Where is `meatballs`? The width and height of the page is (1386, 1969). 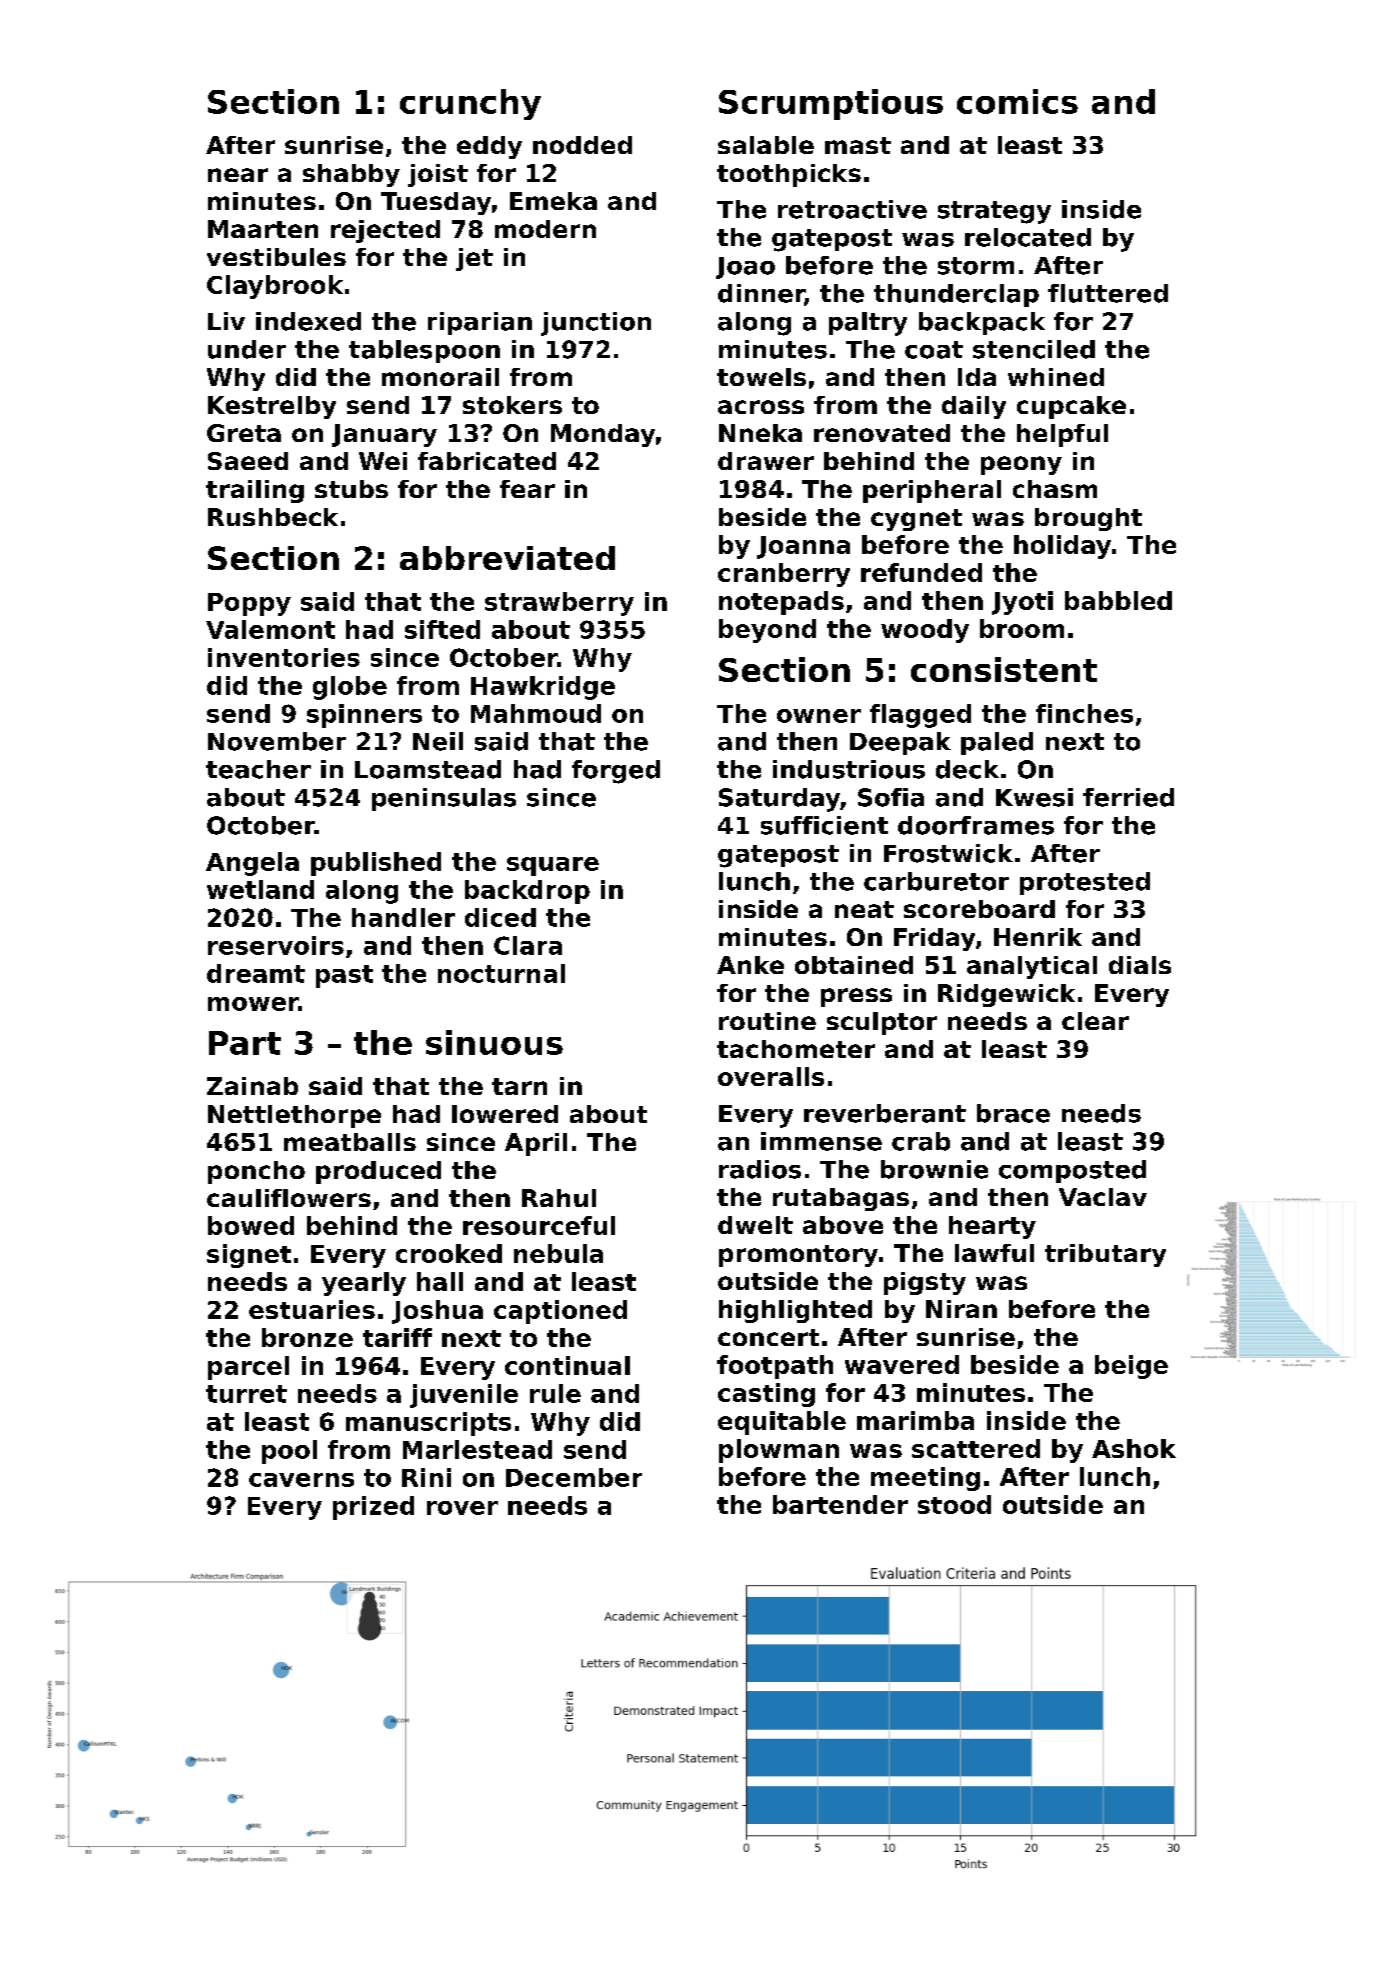
meatballs is located at coordinates (350, 1142).
